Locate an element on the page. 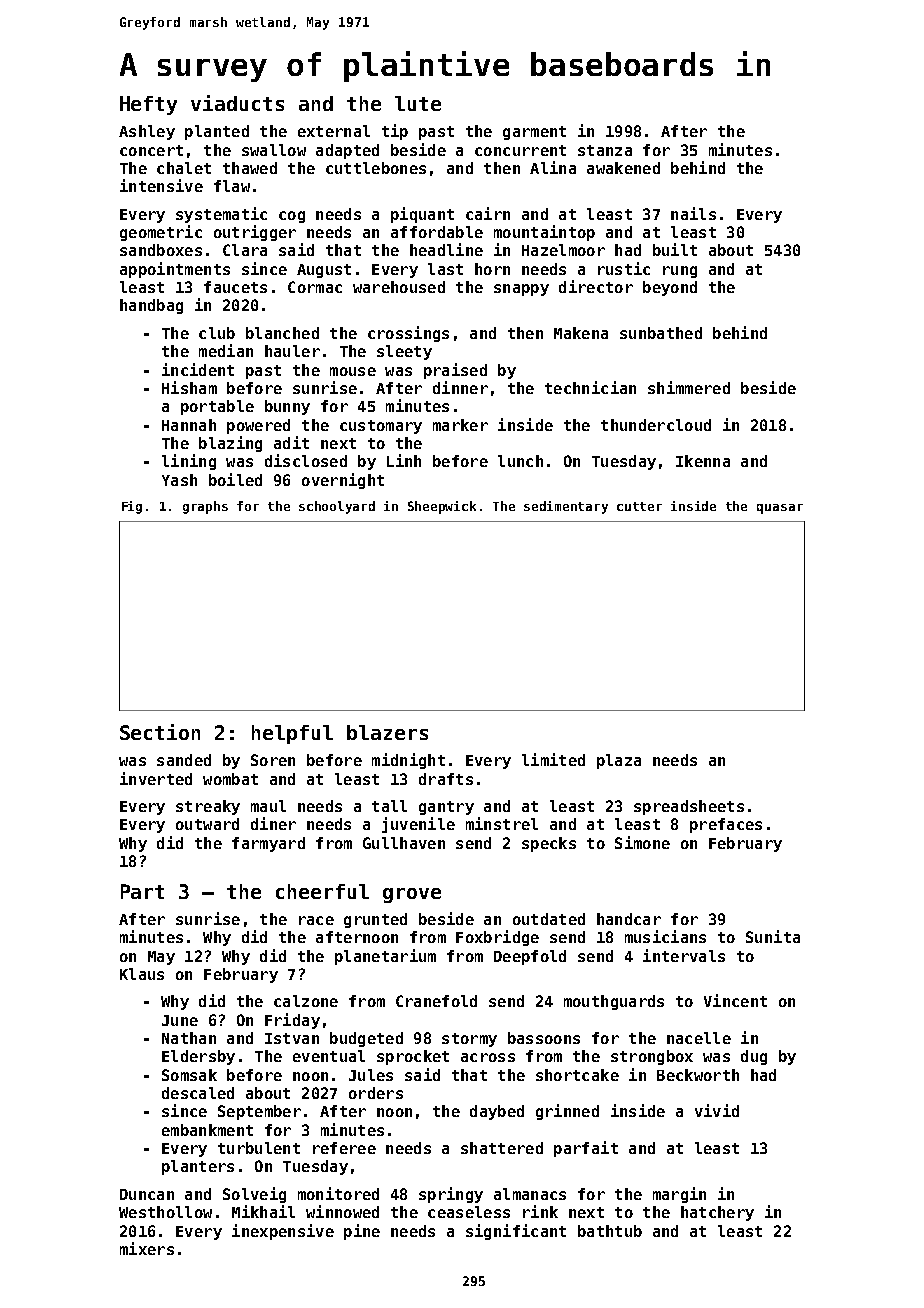 This document has width=924, height=1308. flaw is located at coordinates (232, 186).
